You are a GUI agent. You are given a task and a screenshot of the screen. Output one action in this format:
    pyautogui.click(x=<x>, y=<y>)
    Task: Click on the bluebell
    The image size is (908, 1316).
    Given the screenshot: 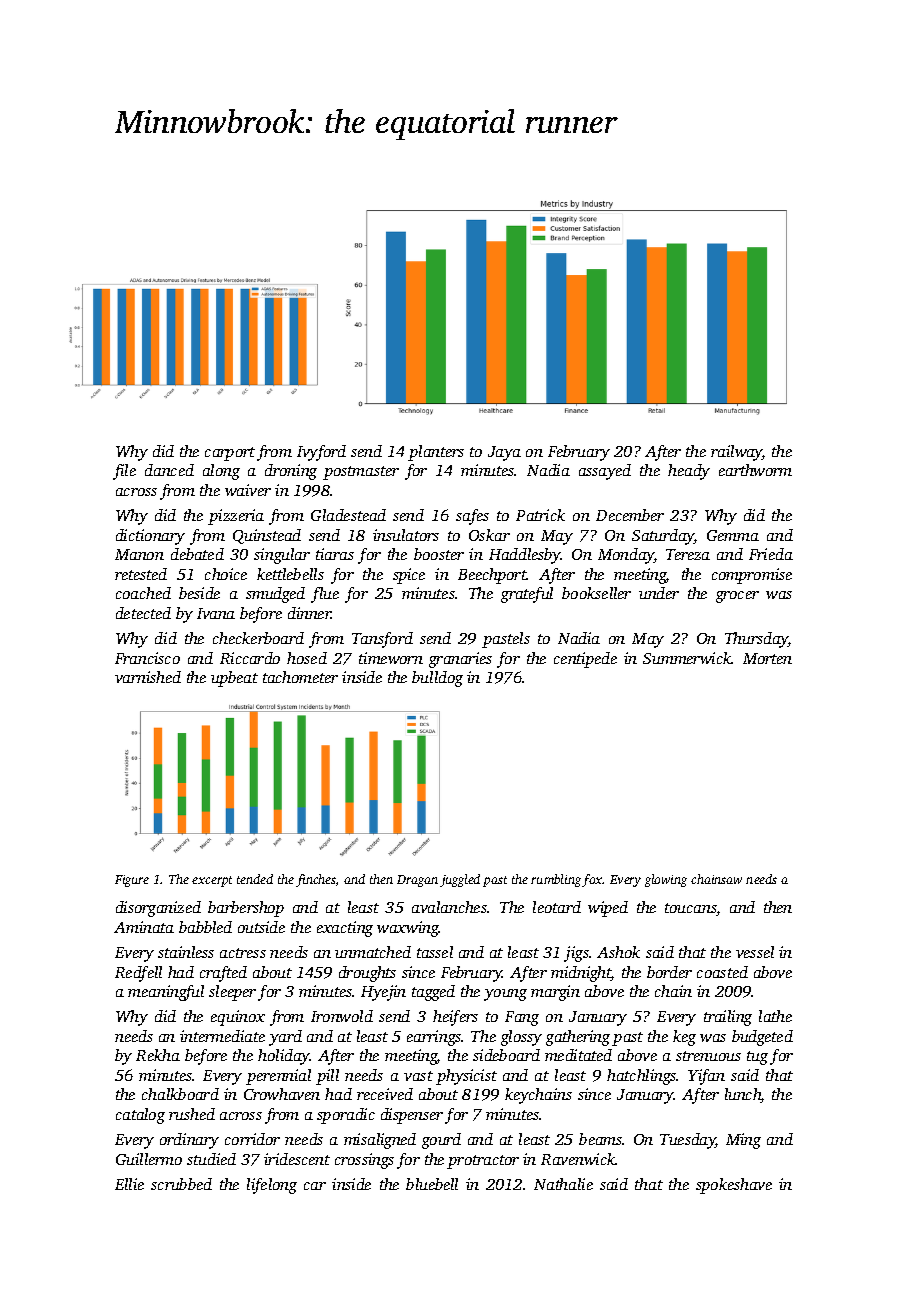 What is the action you would take?
    pyautogui.click(x=432, y=1184)
